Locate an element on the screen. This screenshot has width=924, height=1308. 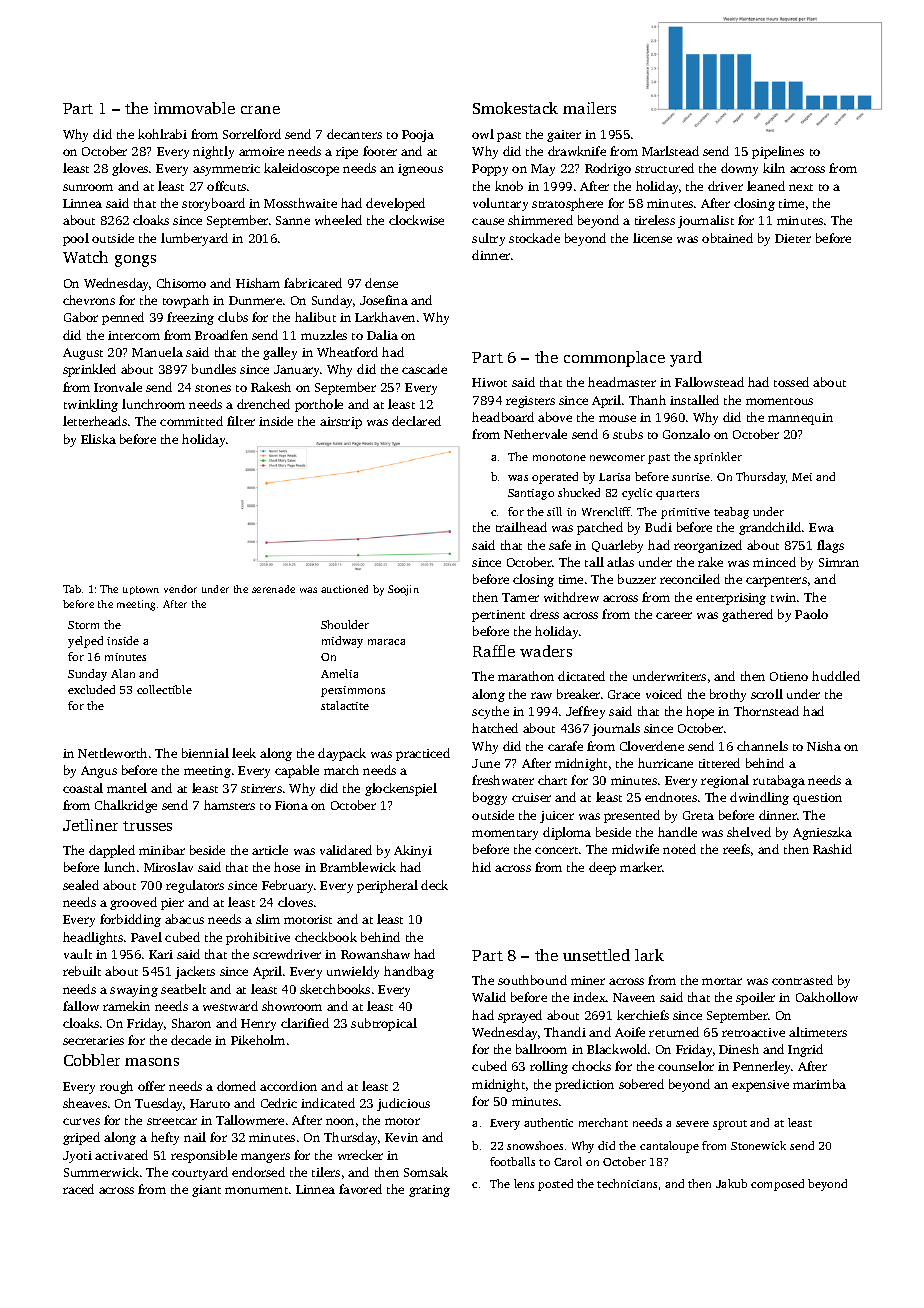
biennial is located at coordinates (205, 753).
